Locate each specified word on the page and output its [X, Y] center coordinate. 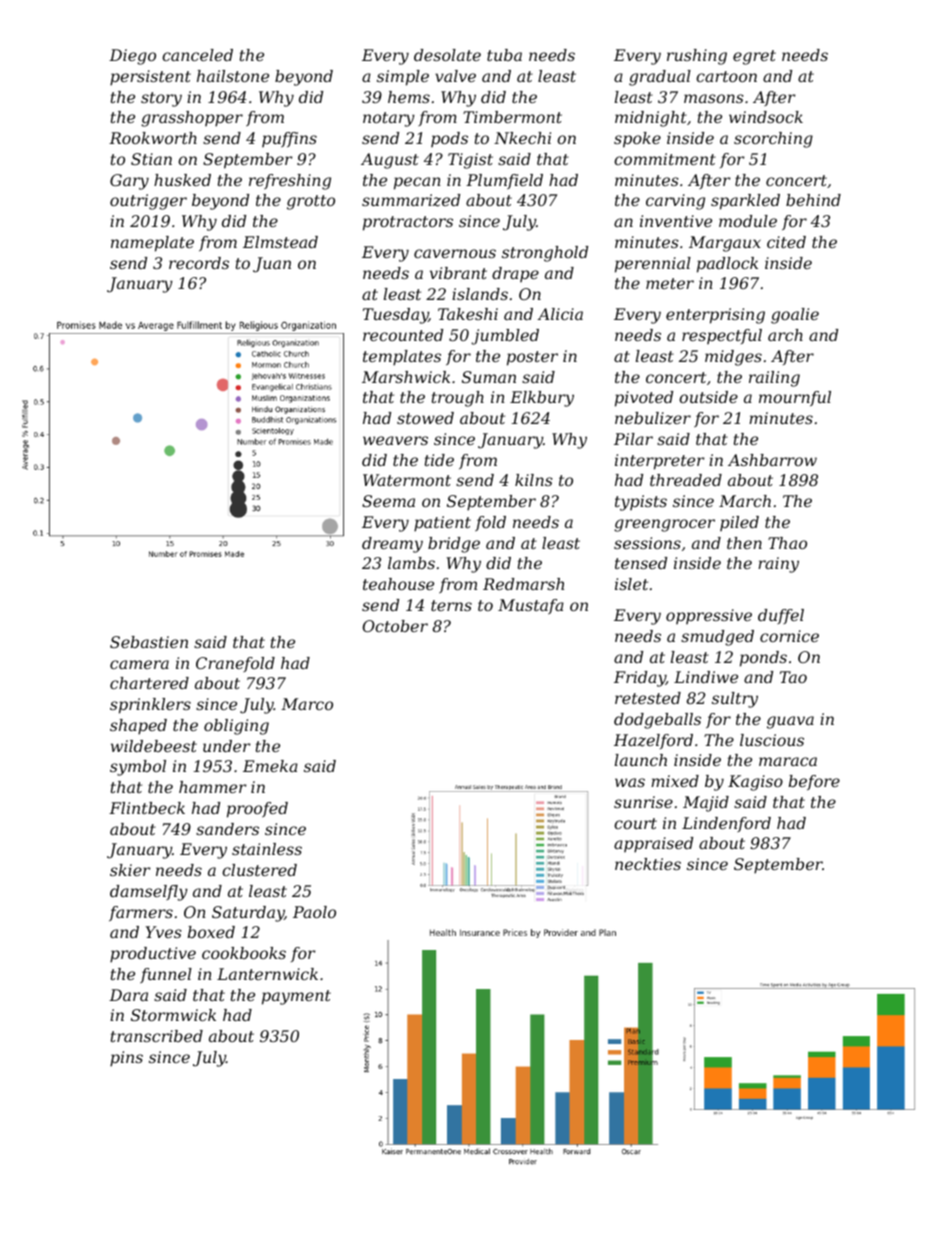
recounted [403, 335]
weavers [395, 440]
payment [296, 997]
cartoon [726, 76]
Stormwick [173, 1015]
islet [631, 584]
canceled [197, 55]
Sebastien [149, 642]
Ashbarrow [772, 460]
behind [813, 200]
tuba [504, 55]
